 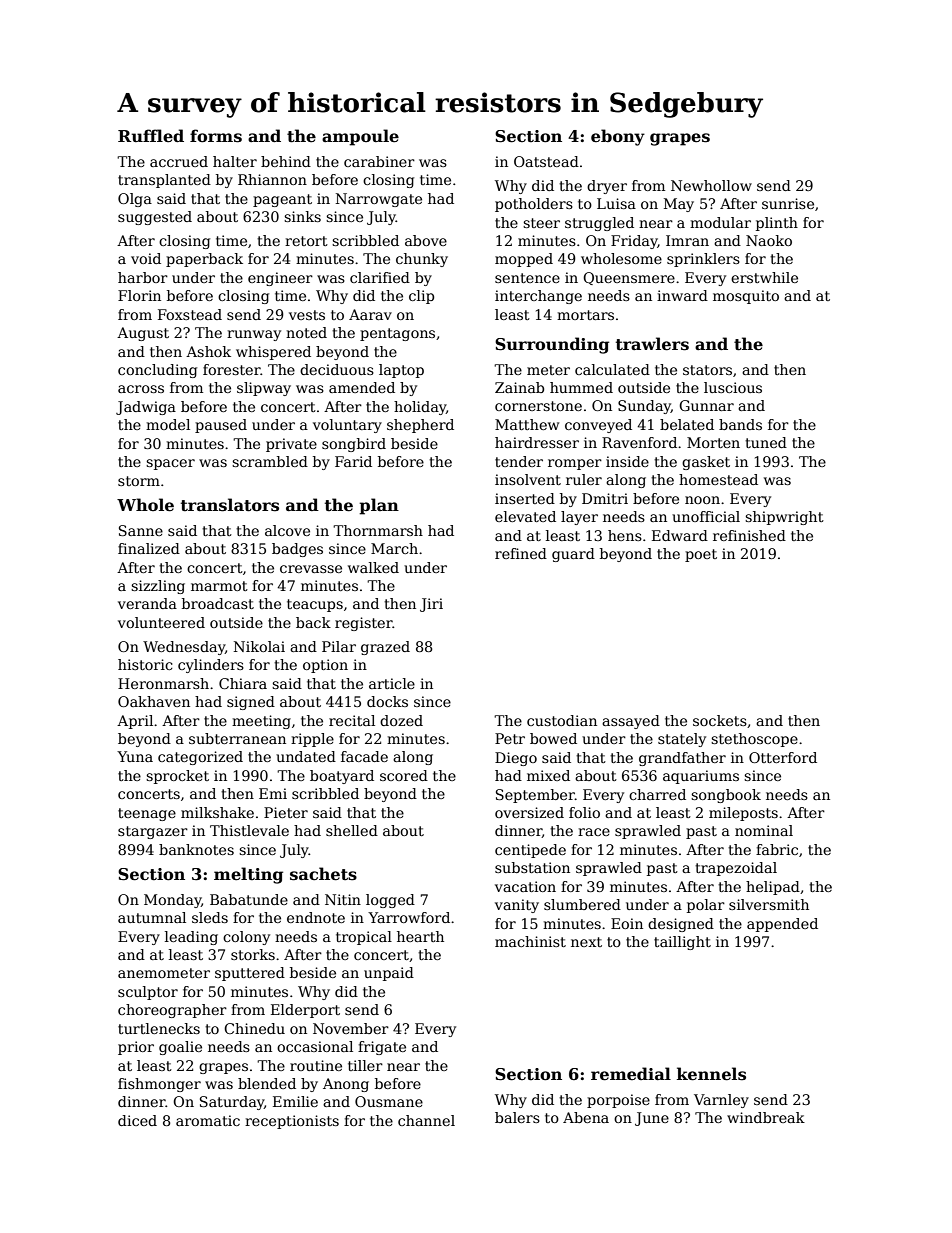 I want to click on Ruffled, so click(x=151, y=136).
